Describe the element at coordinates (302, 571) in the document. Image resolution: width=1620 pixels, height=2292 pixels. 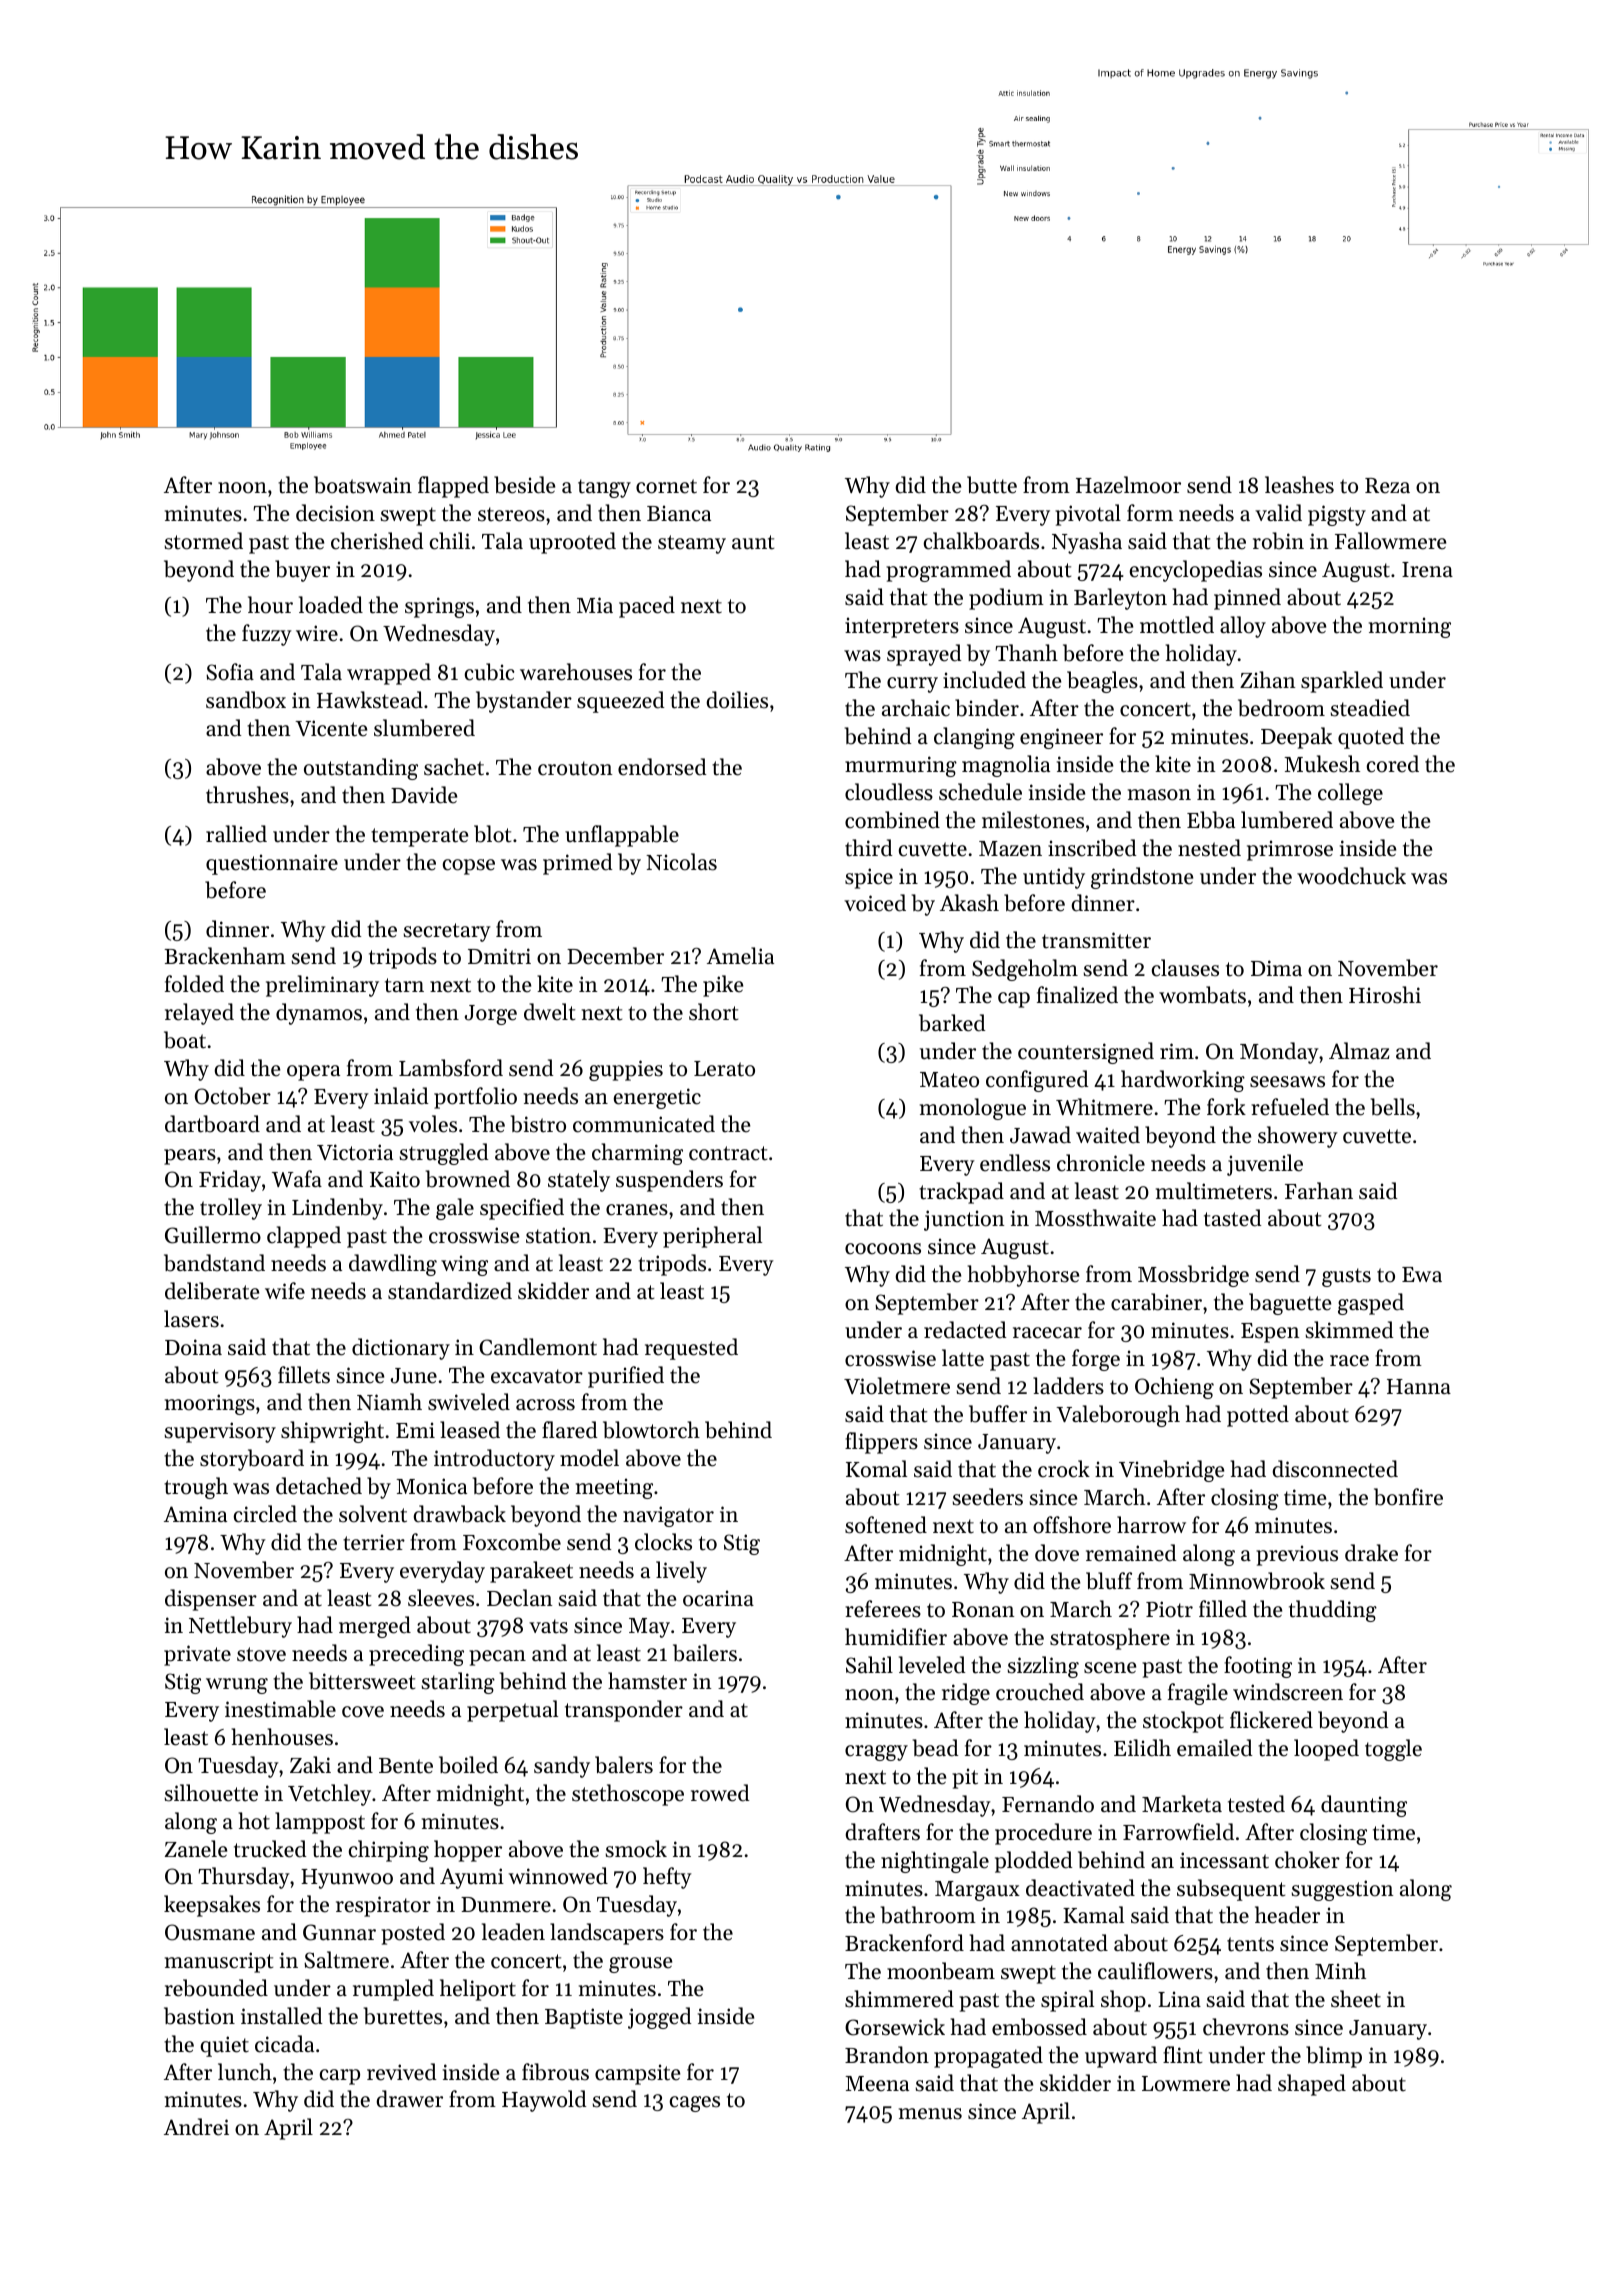
I see `buyer` at that location.
